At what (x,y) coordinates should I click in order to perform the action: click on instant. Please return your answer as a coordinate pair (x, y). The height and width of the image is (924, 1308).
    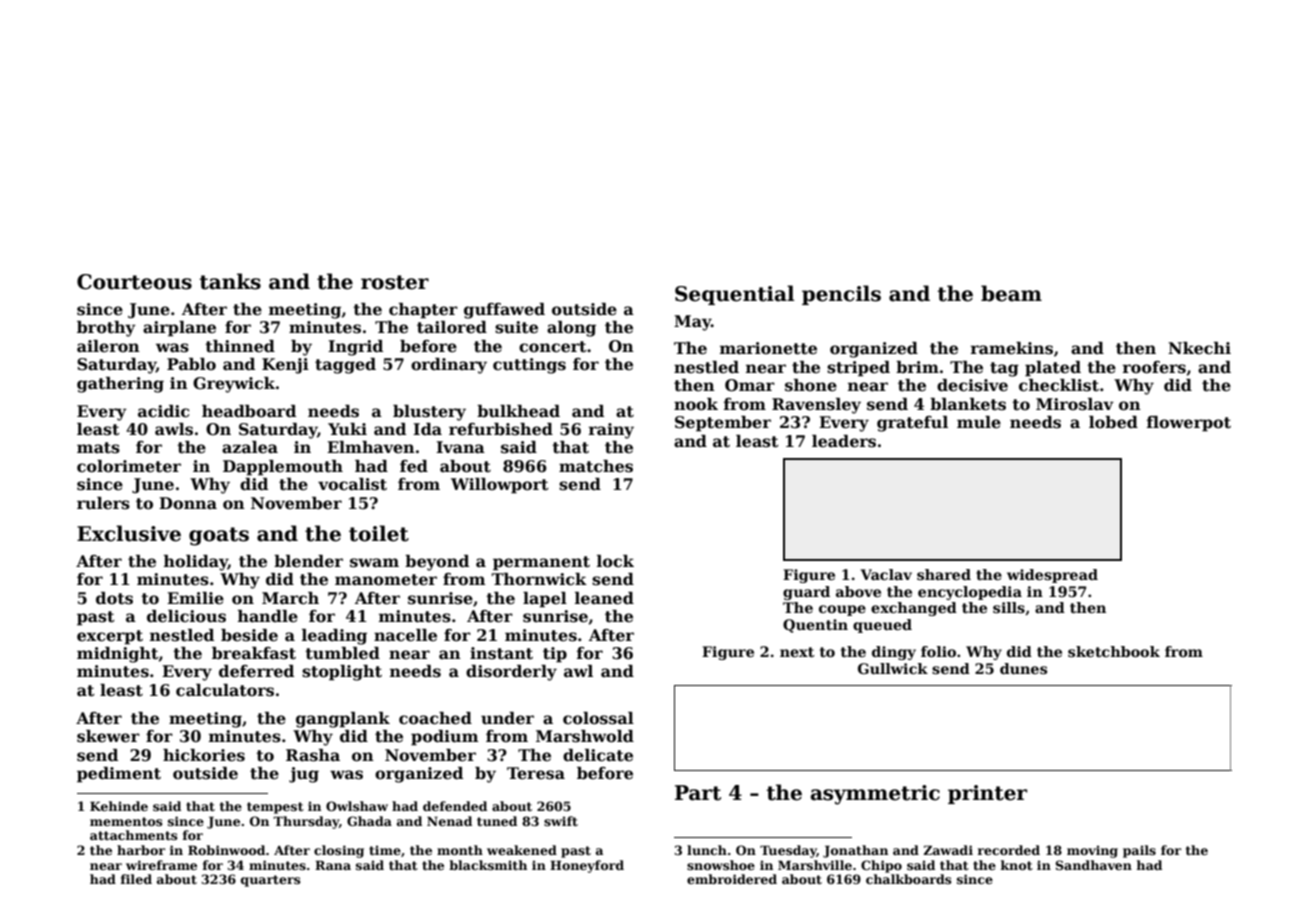
    Looking at the image, I should click on (501, 653).
